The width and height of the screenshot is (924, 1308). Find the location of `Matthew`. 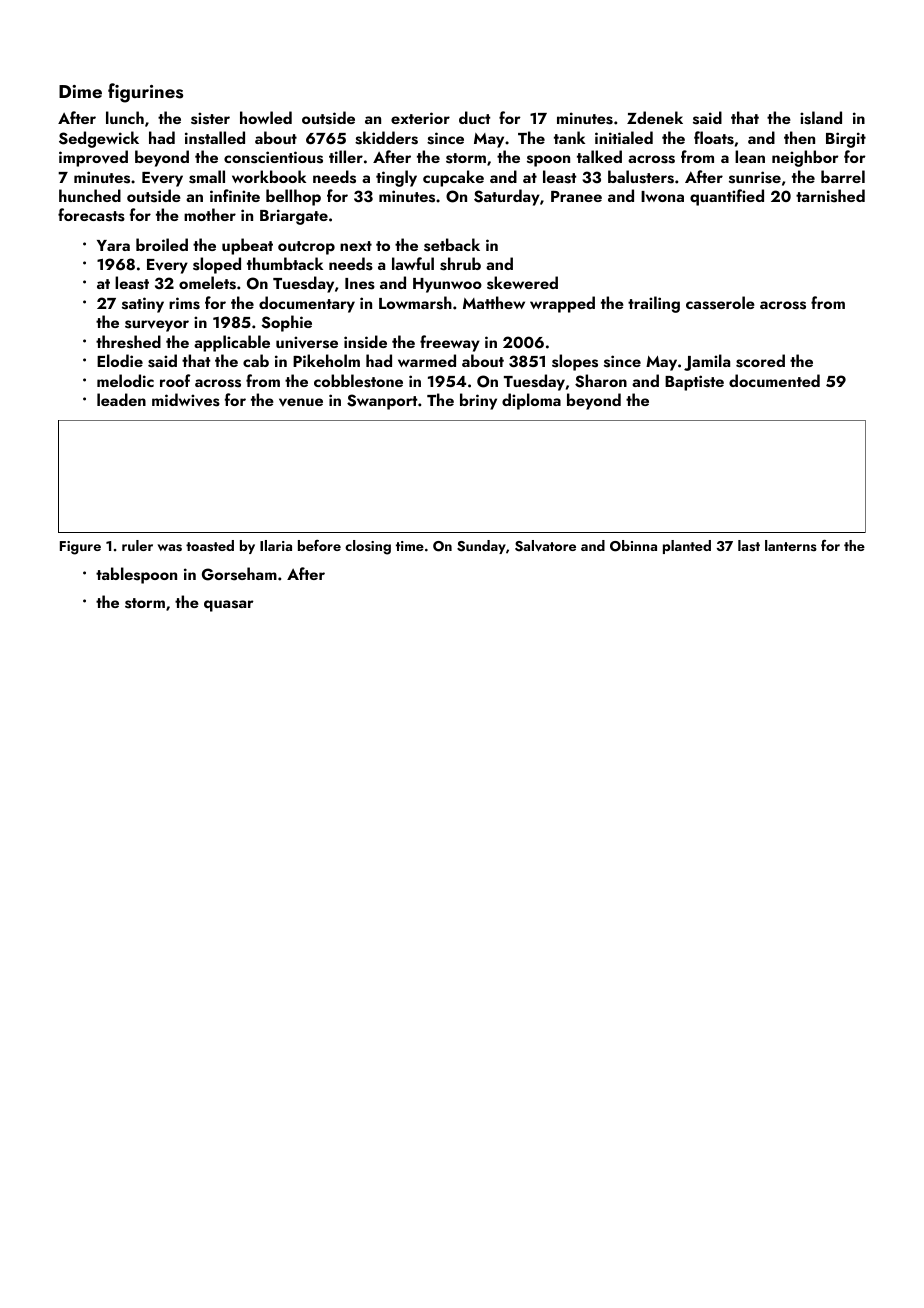

Matthew is located at coordinates (494, 302).
